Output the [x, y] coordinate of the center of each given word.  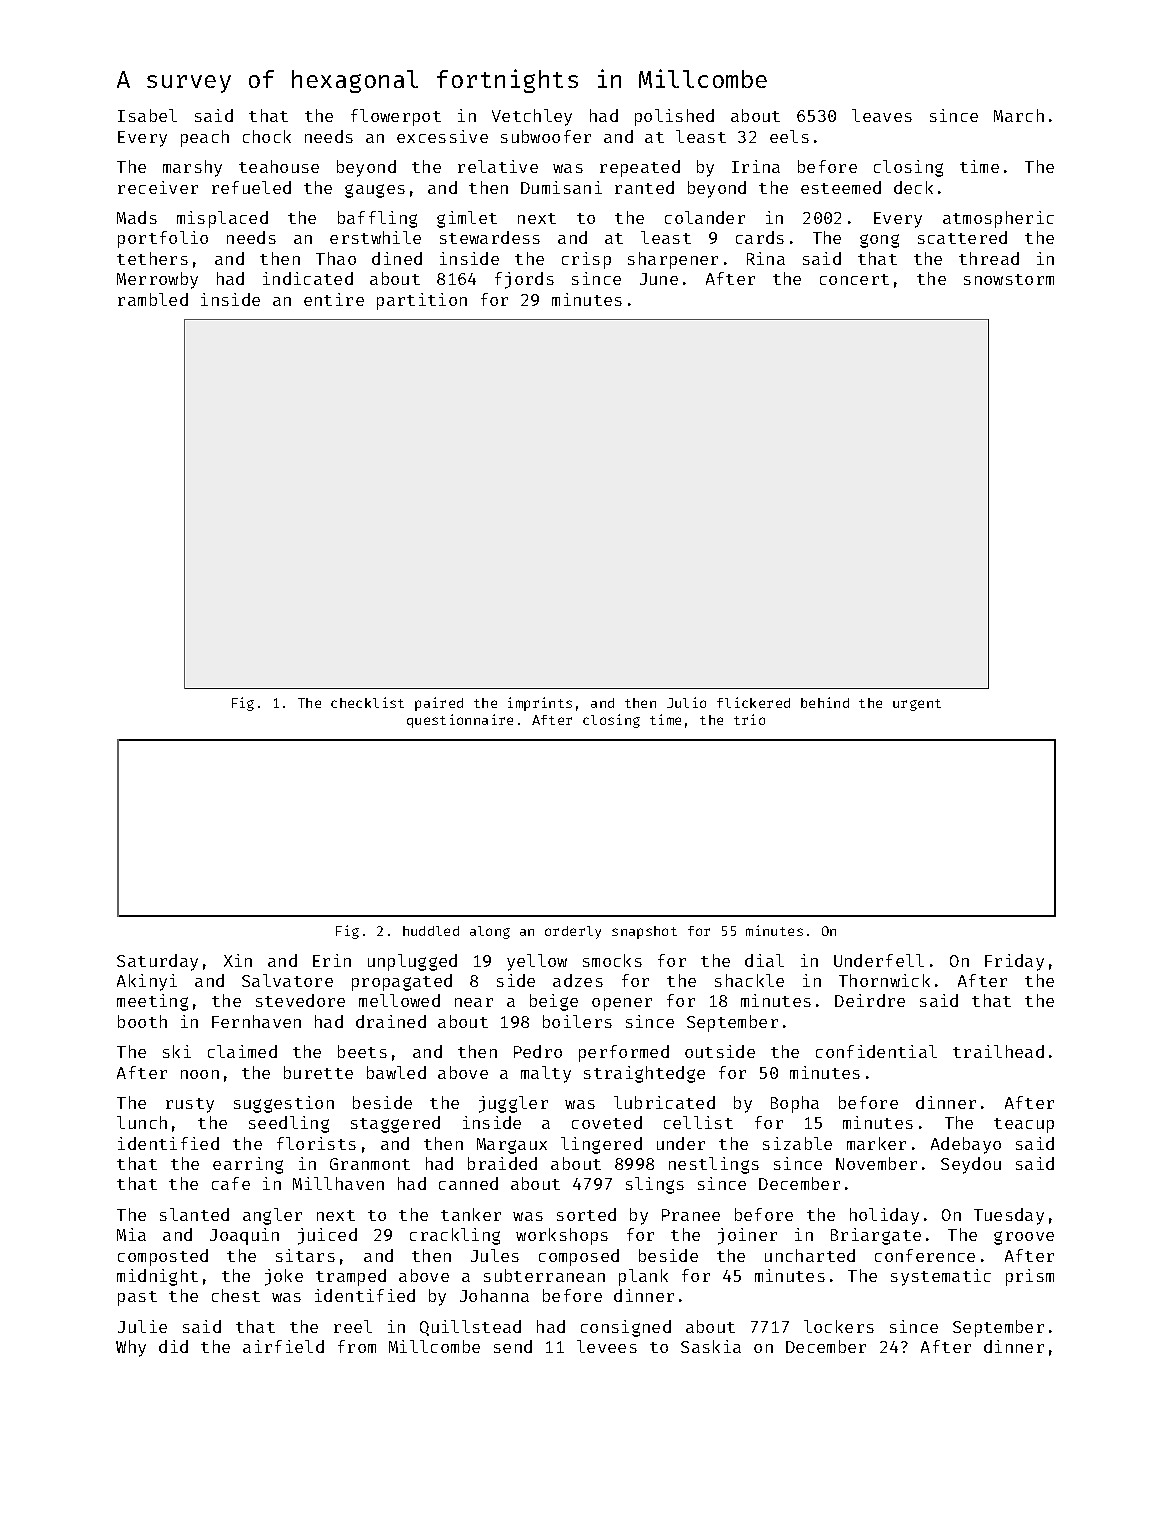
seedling [289, 1124]
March [1019, 115]
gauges [375, 191]
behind [825, 702]
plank [643, 1277]
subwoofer [546, 136]
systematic [941, 1277]
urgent [917, 705]
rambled [153, 299]
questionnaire [460, 721]
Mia [131, 1234]
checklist [367, 702]
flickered [753, 702]
